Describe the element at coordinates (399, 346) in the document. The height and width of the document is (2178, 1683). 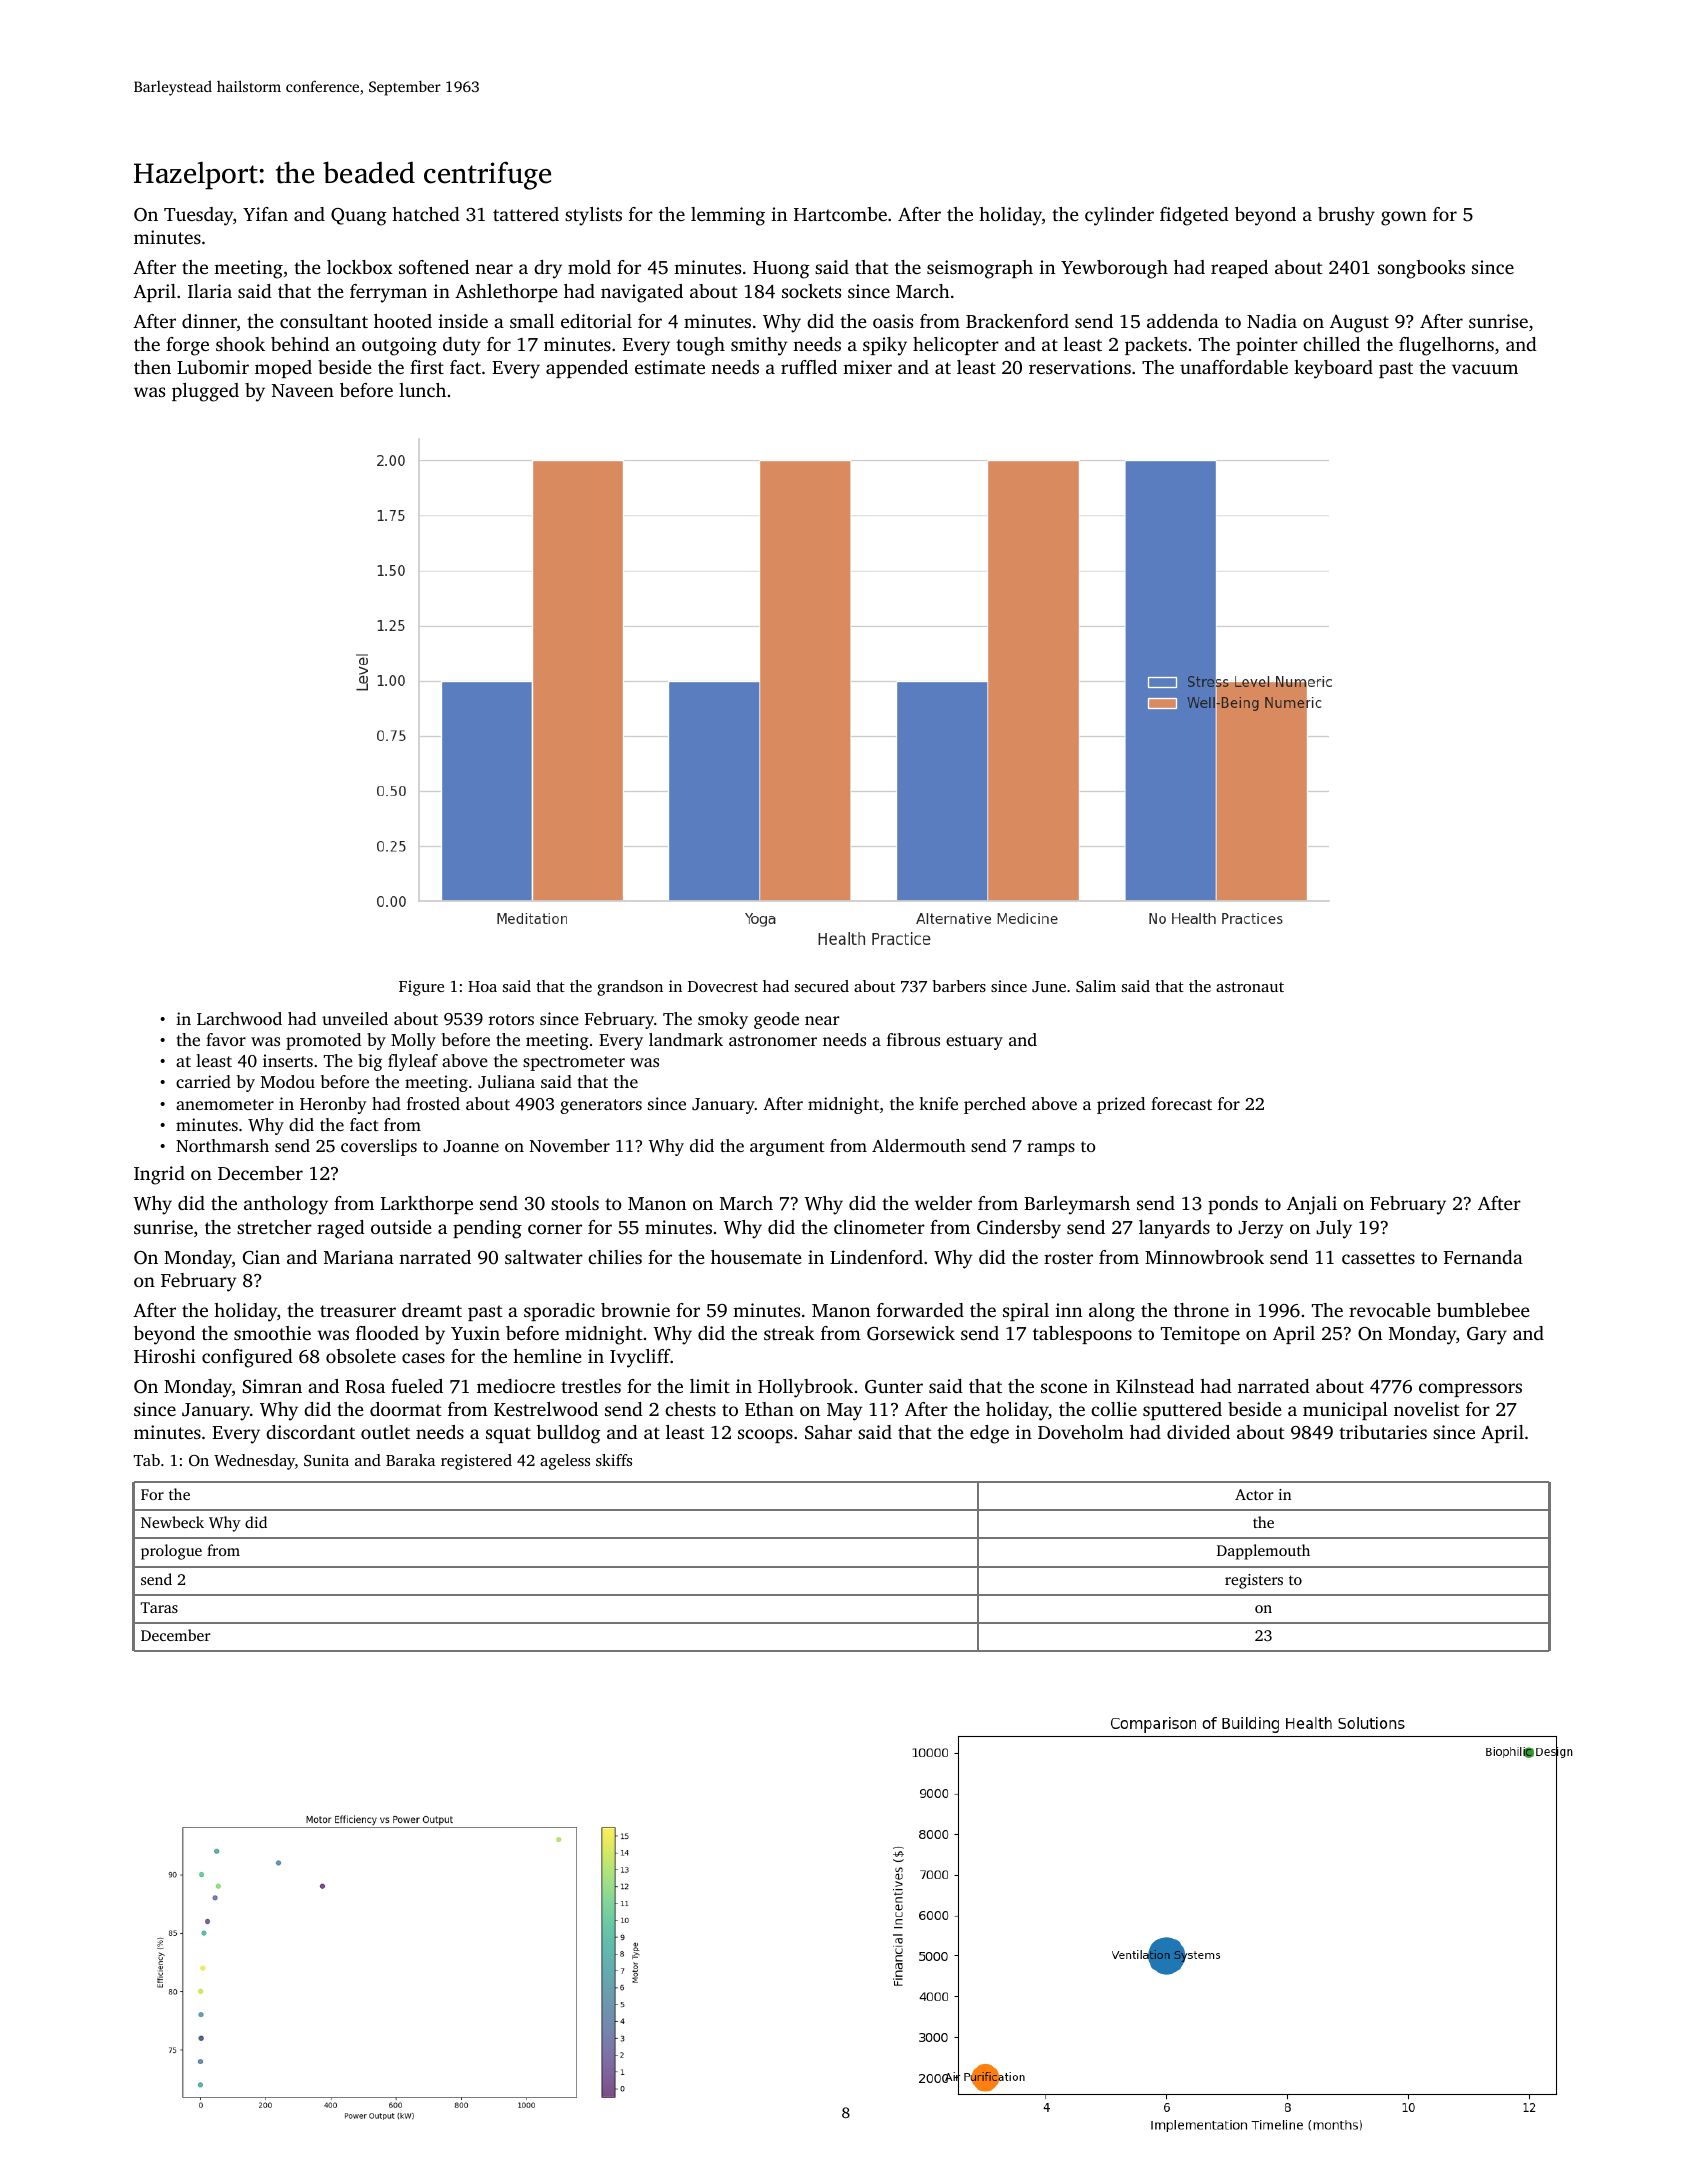
I see `outgoing` at that location.
